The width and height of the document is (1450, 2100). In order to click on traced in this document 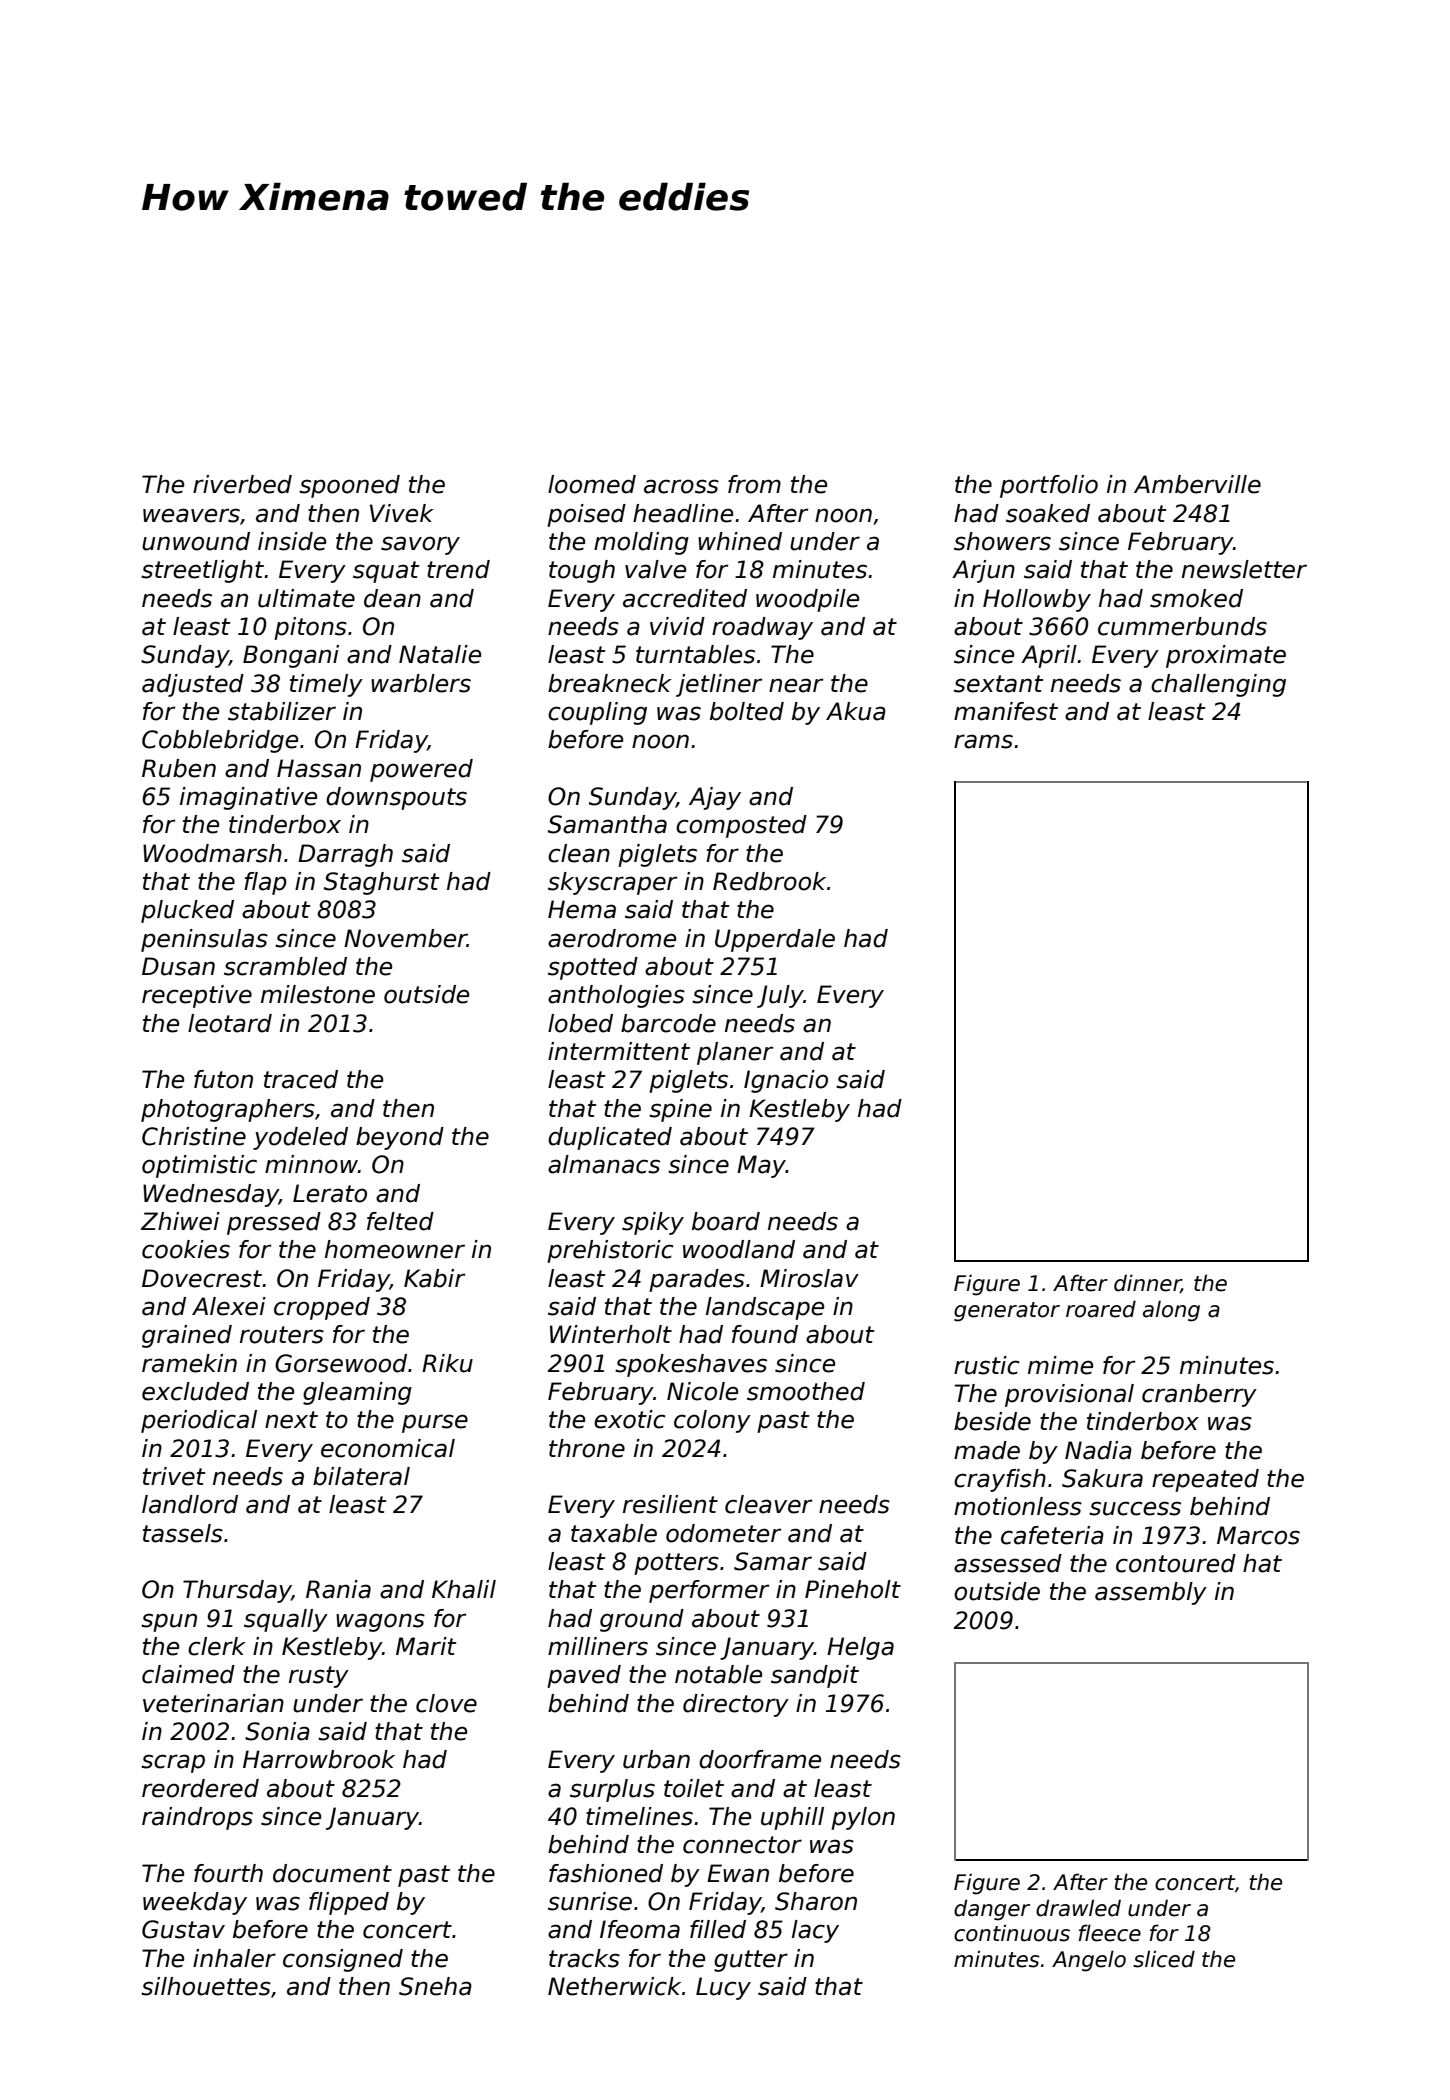, I will do `click(301, 1079)`.
